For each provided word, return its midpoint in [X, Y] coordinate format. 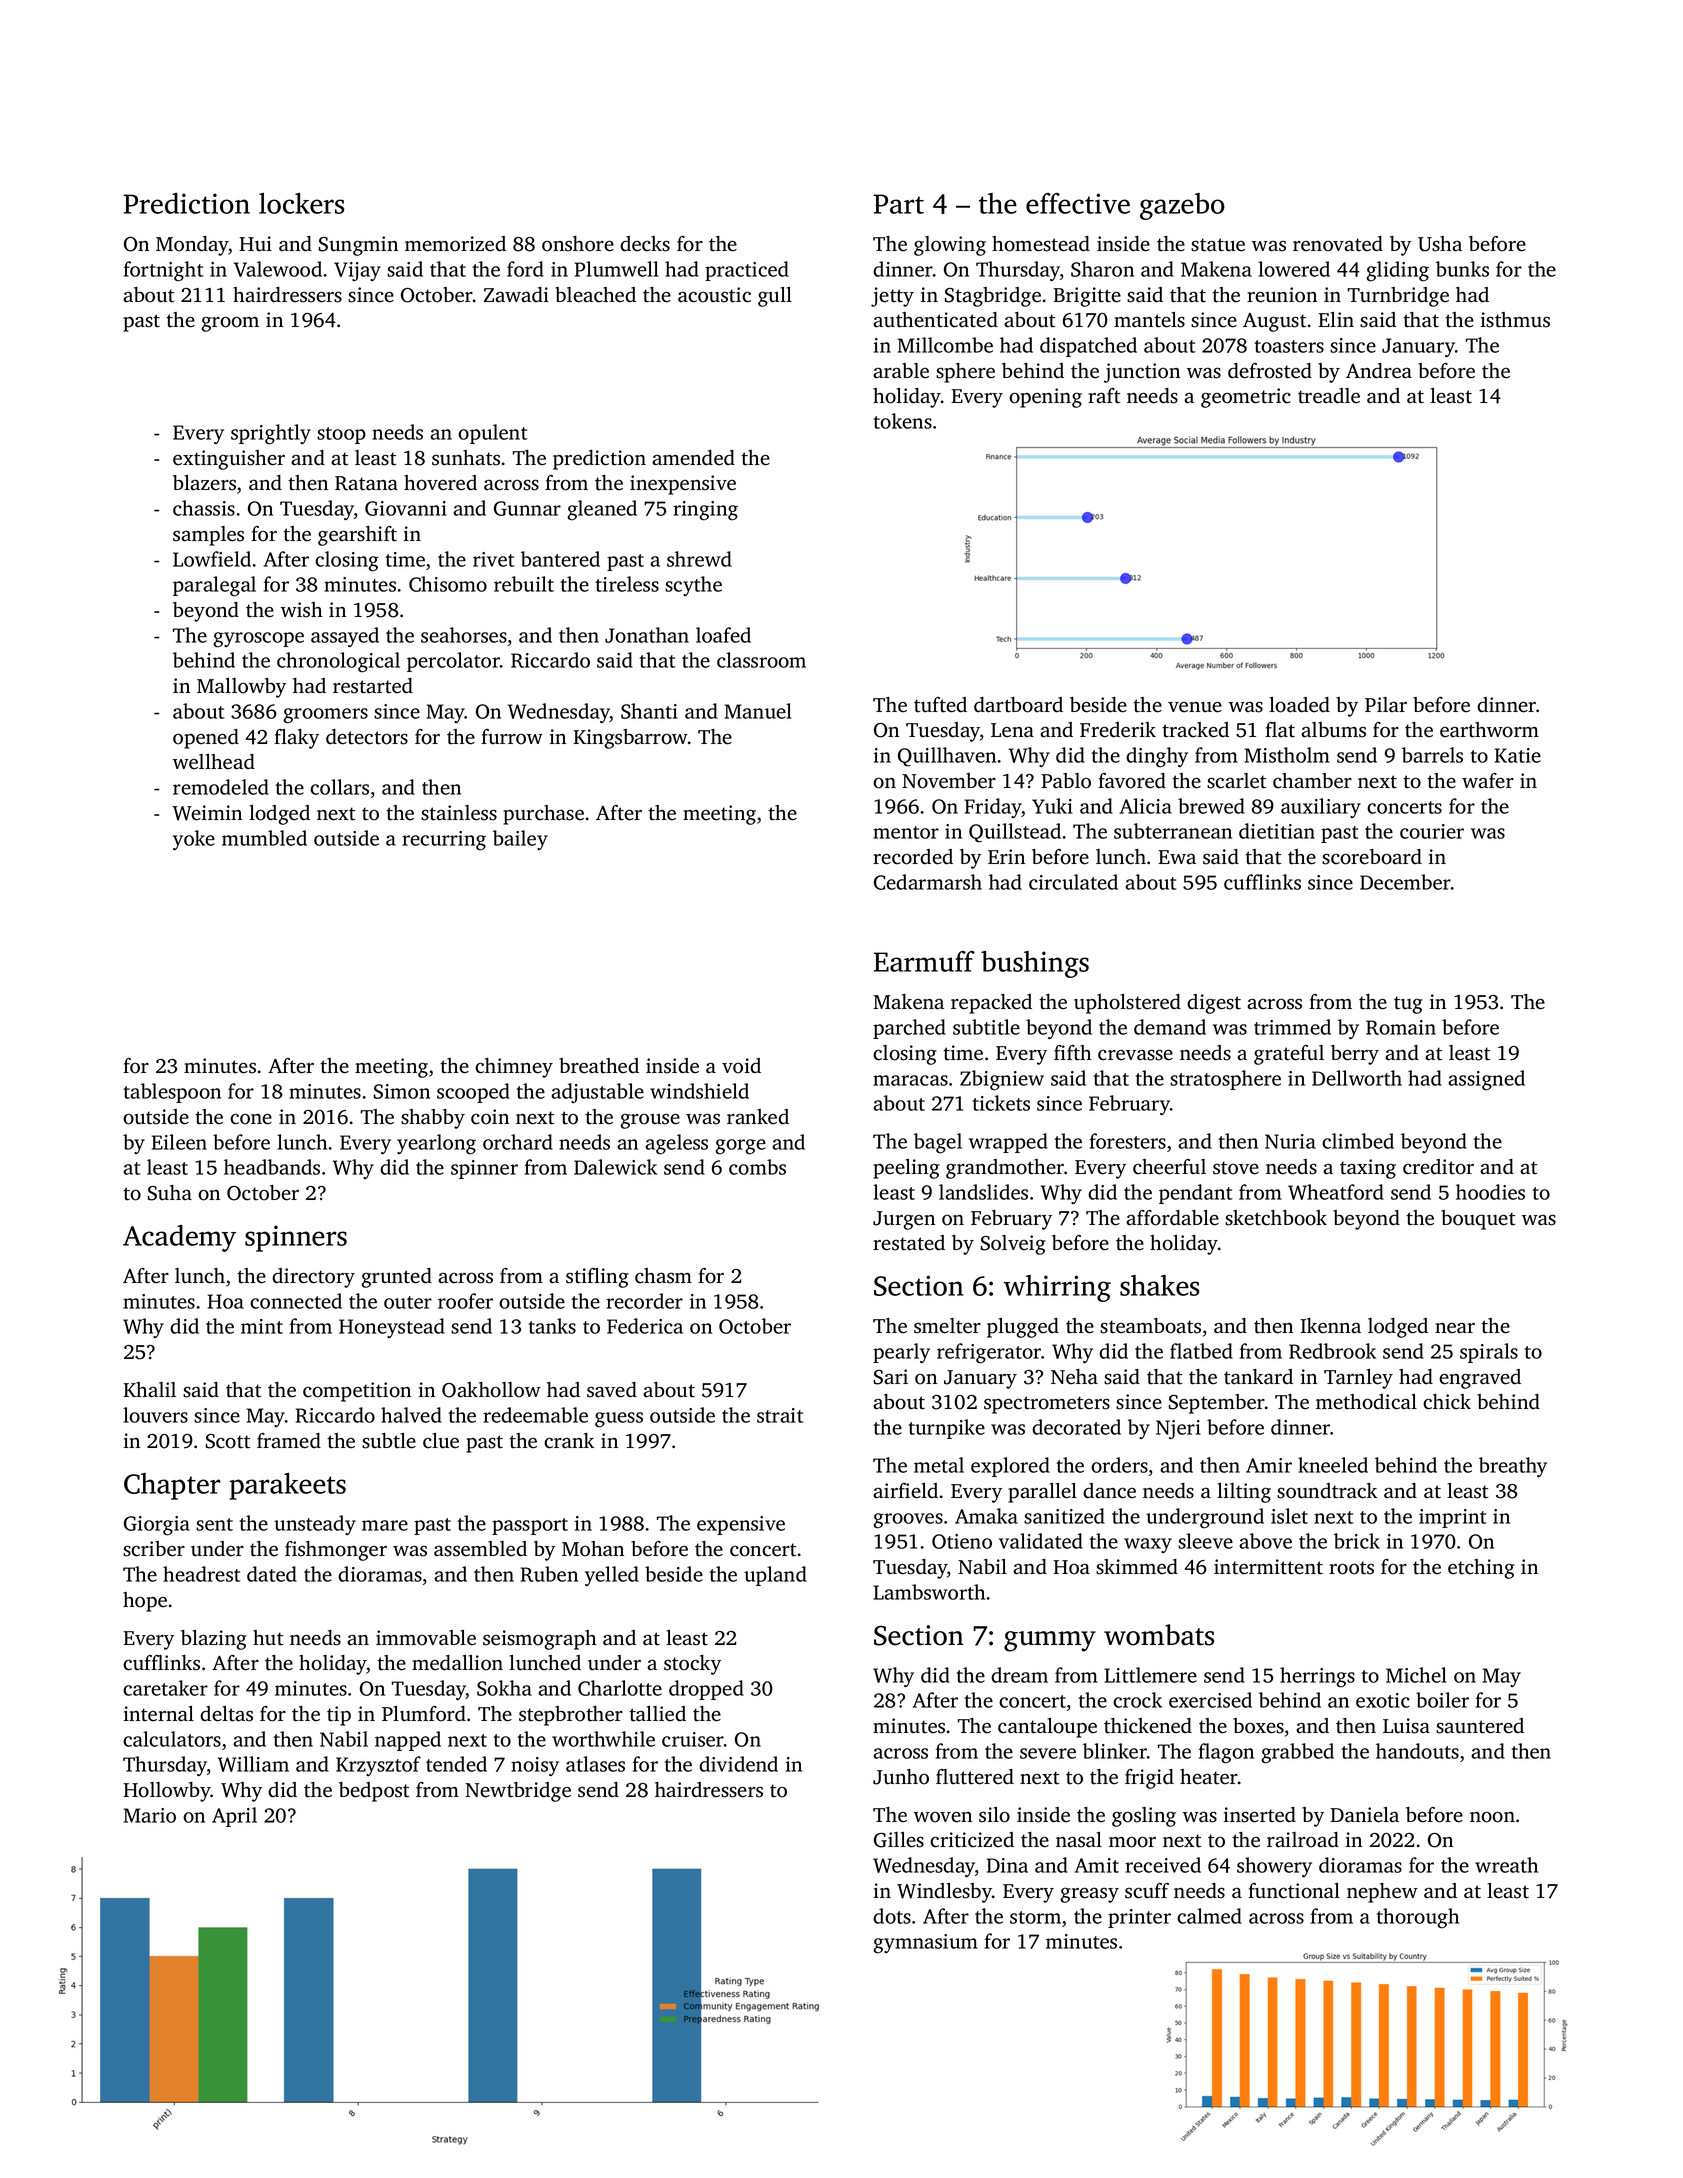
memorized [455, 244]
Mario [150, 1815]
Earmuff [924, 961]
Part [898, 204]
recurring [444, 841]
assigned [1486, 1080]
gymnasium [925, 1944]
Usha [1440, 244]
